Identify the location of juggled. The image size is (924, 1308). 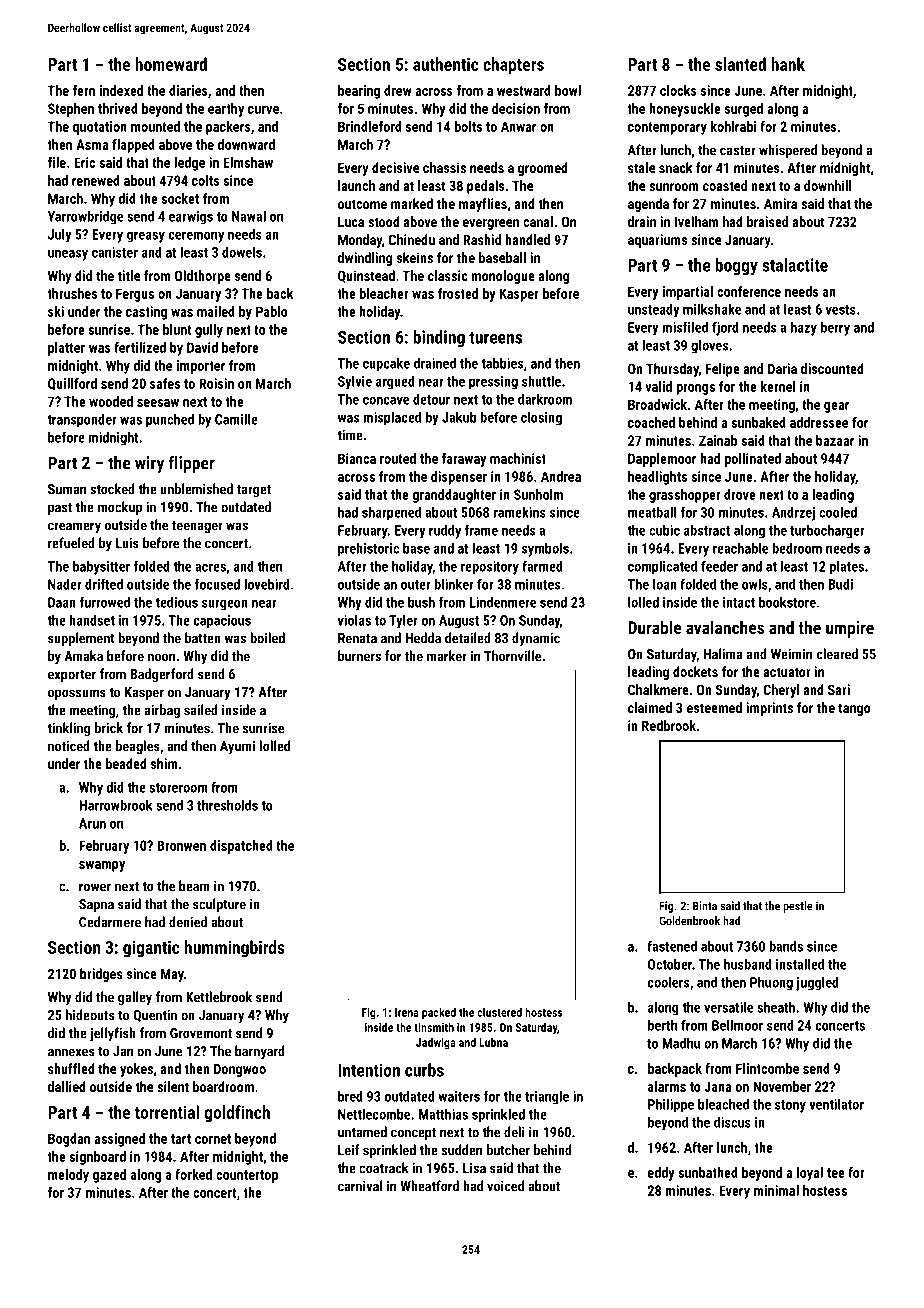
(817, 983).
